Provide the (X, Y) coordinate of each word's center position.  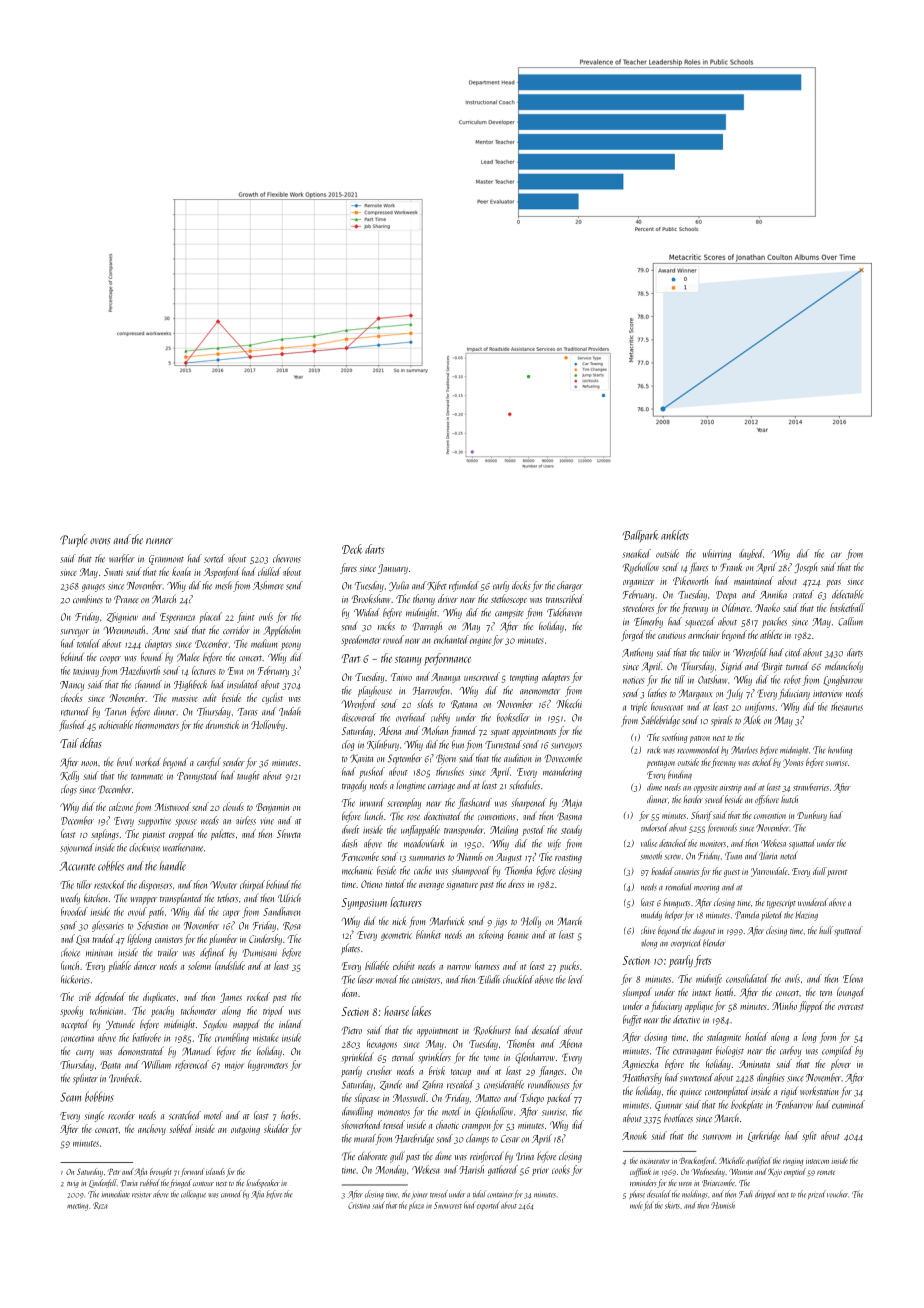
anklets (675, 535)
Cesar (510, 1139)
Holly (531, 922)
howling (840, 751)
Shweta (289, 833)
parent (837, 873)
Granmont (166, 560)
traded (103, 938)
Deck (352, 549)
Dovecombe (563, 758)
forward (192, 1172)
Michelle (732, 1160)
